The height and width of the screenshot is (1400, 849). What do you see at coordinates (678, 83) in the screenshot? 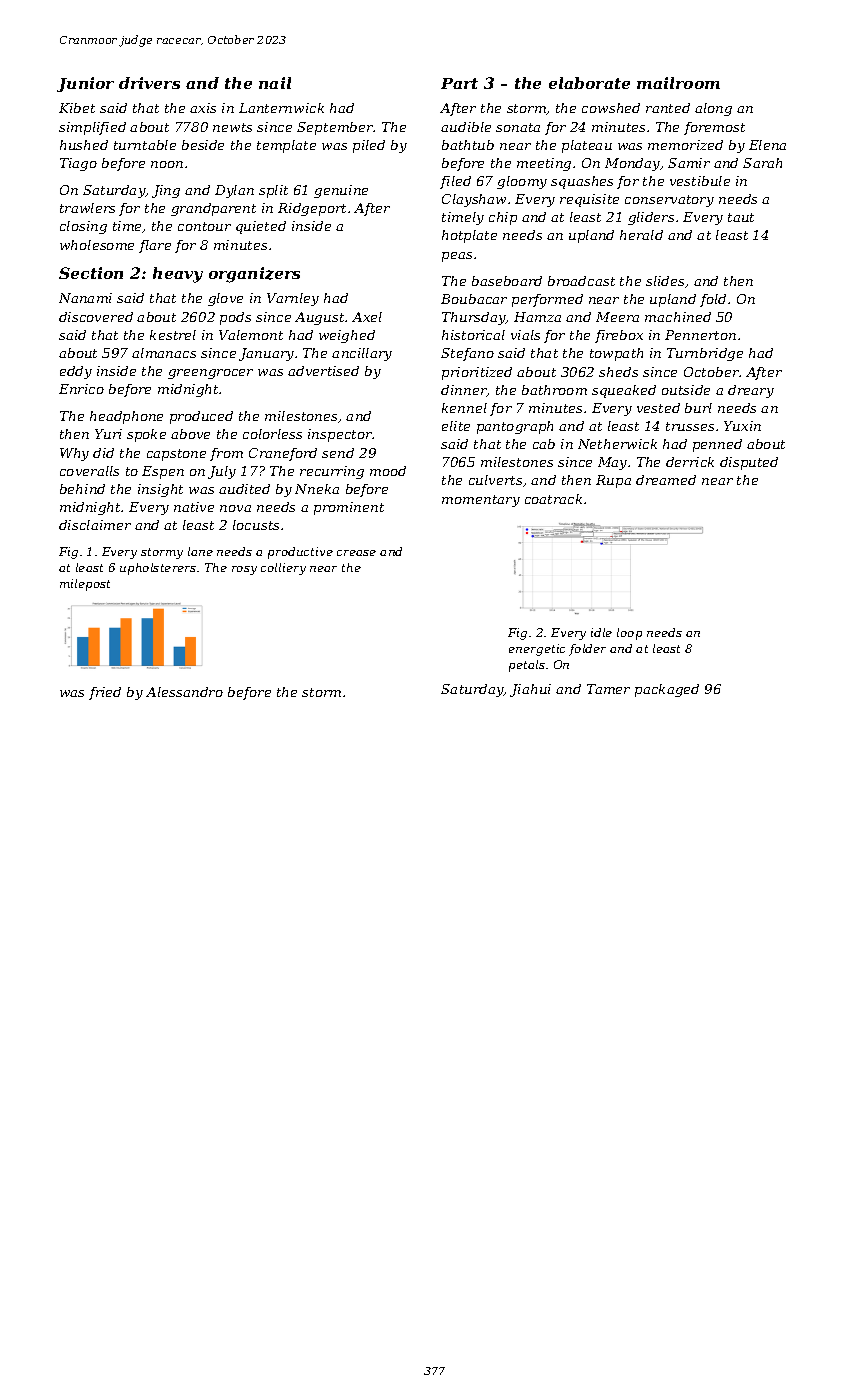
I see `mailroom` at bounding box center [678, 83].
